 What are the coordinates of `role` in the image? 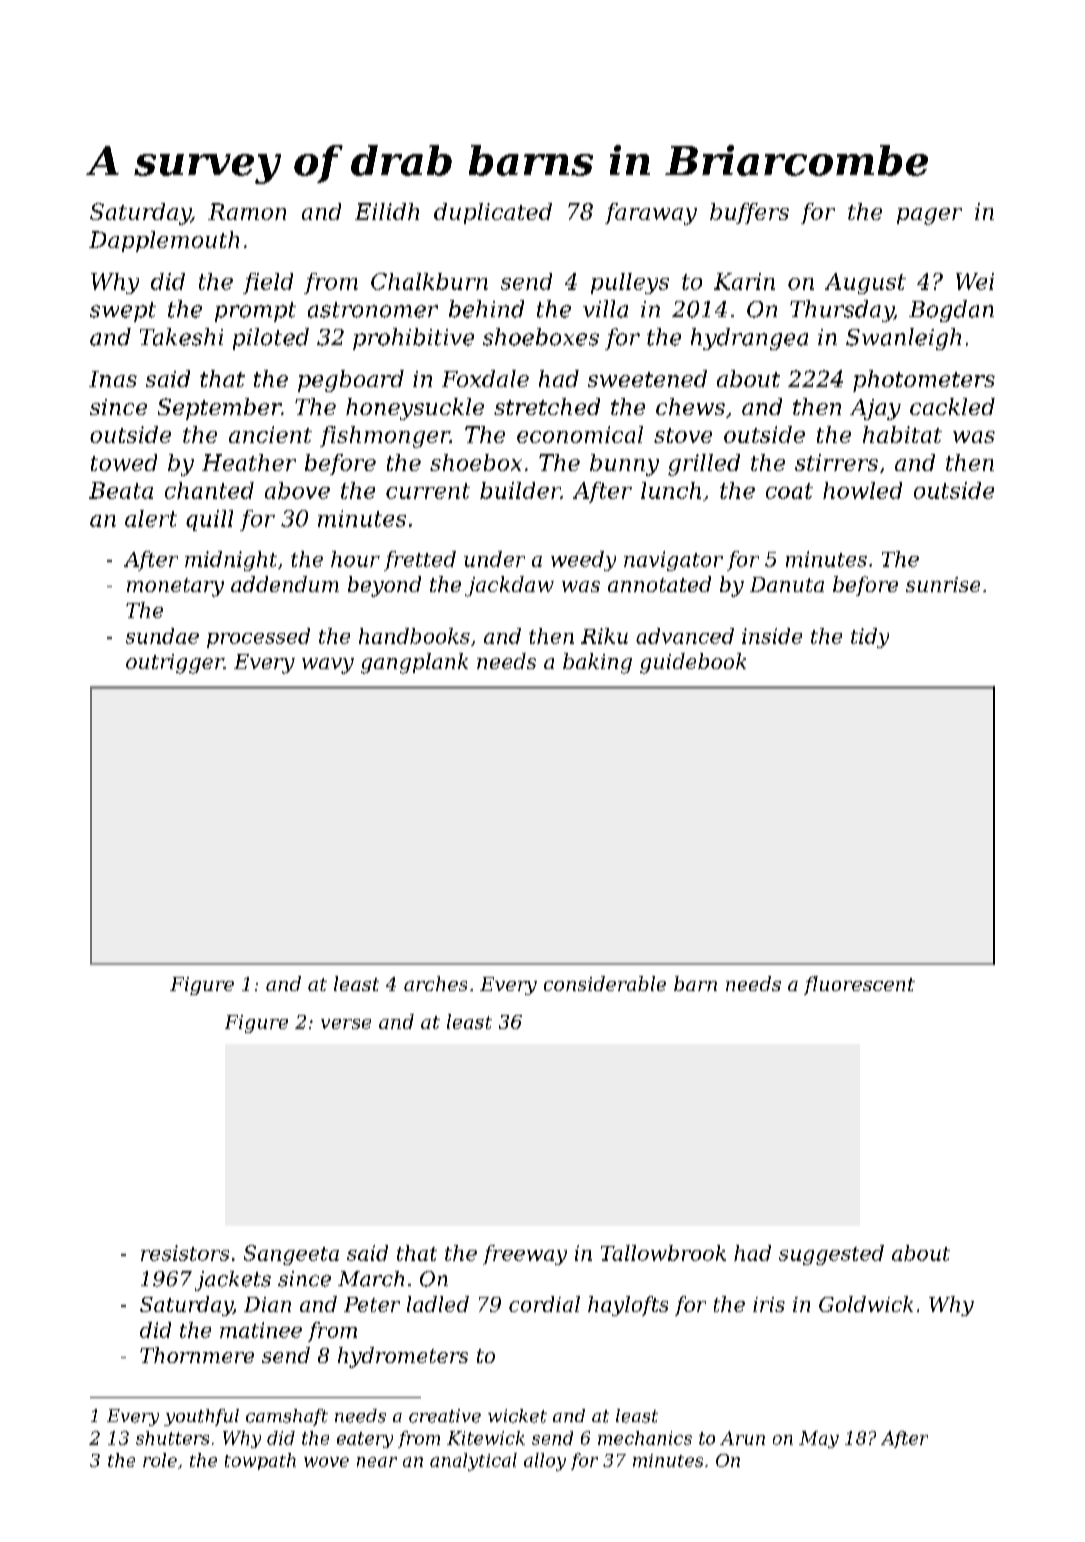 It's located at (160, 1460).
